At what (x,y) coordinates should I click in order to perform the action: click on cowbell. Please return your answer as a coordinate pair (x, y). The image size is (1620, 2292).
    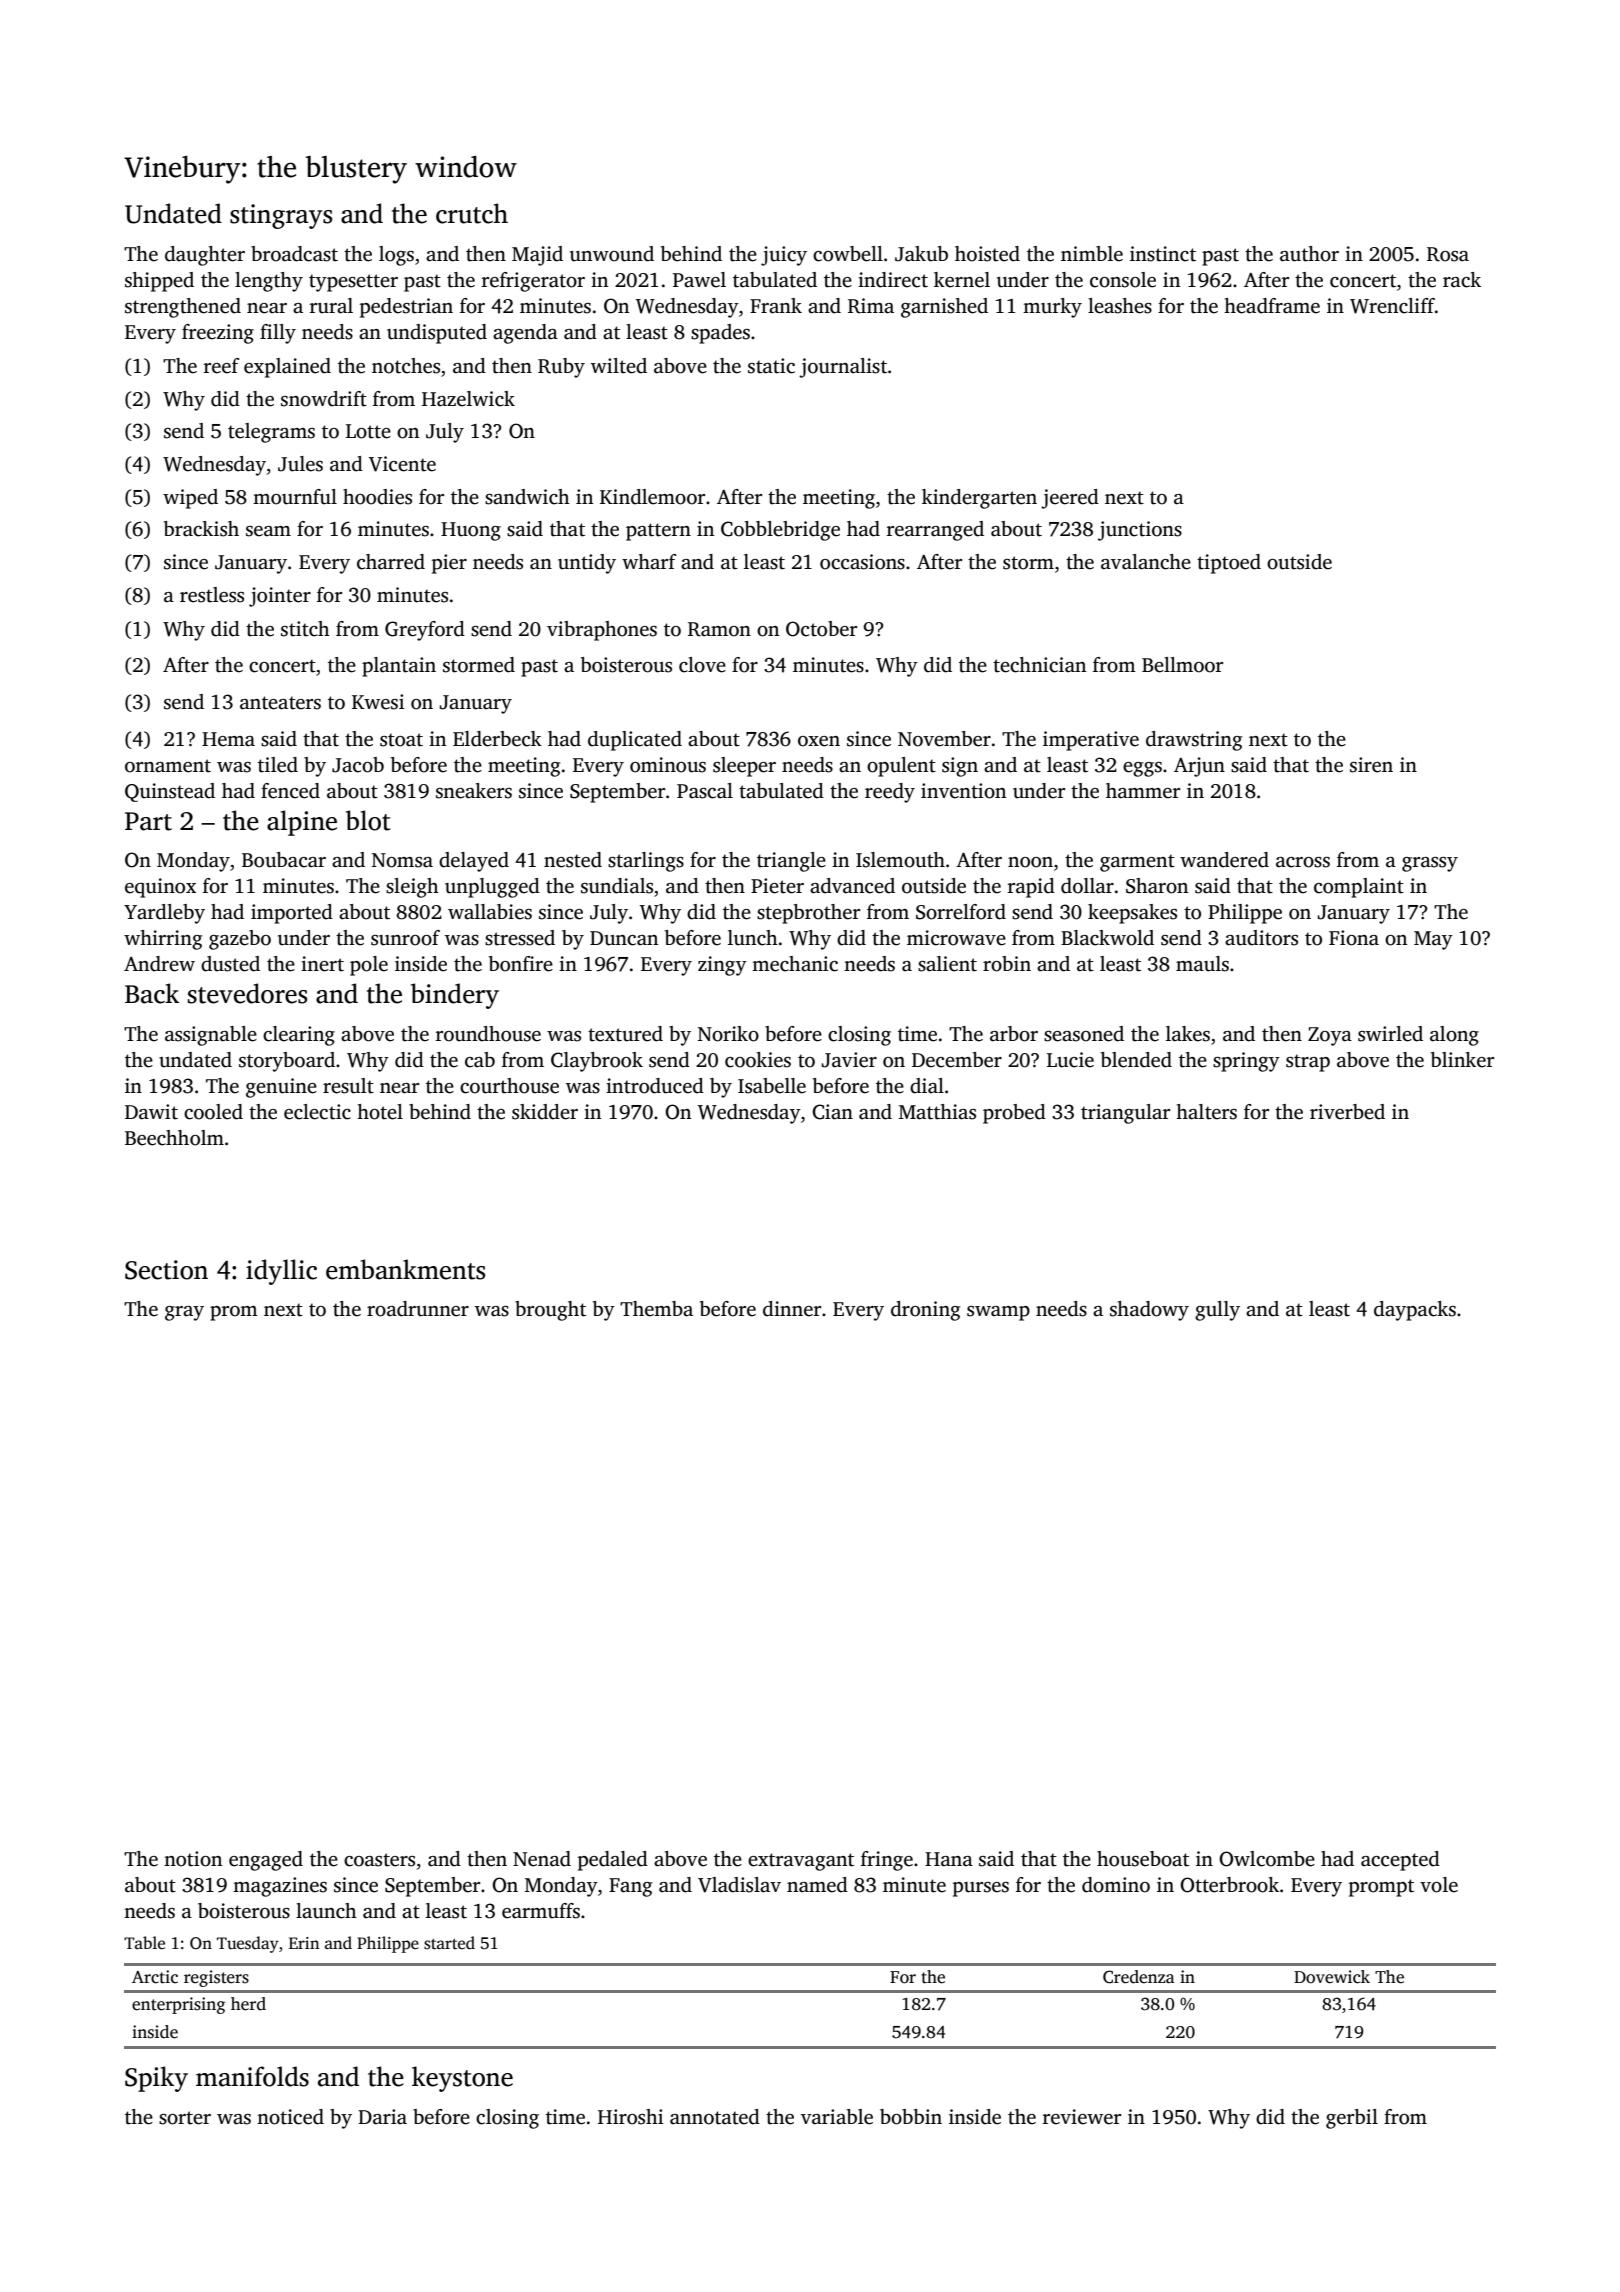
    Looking at the image, I should click on (848, 254).
